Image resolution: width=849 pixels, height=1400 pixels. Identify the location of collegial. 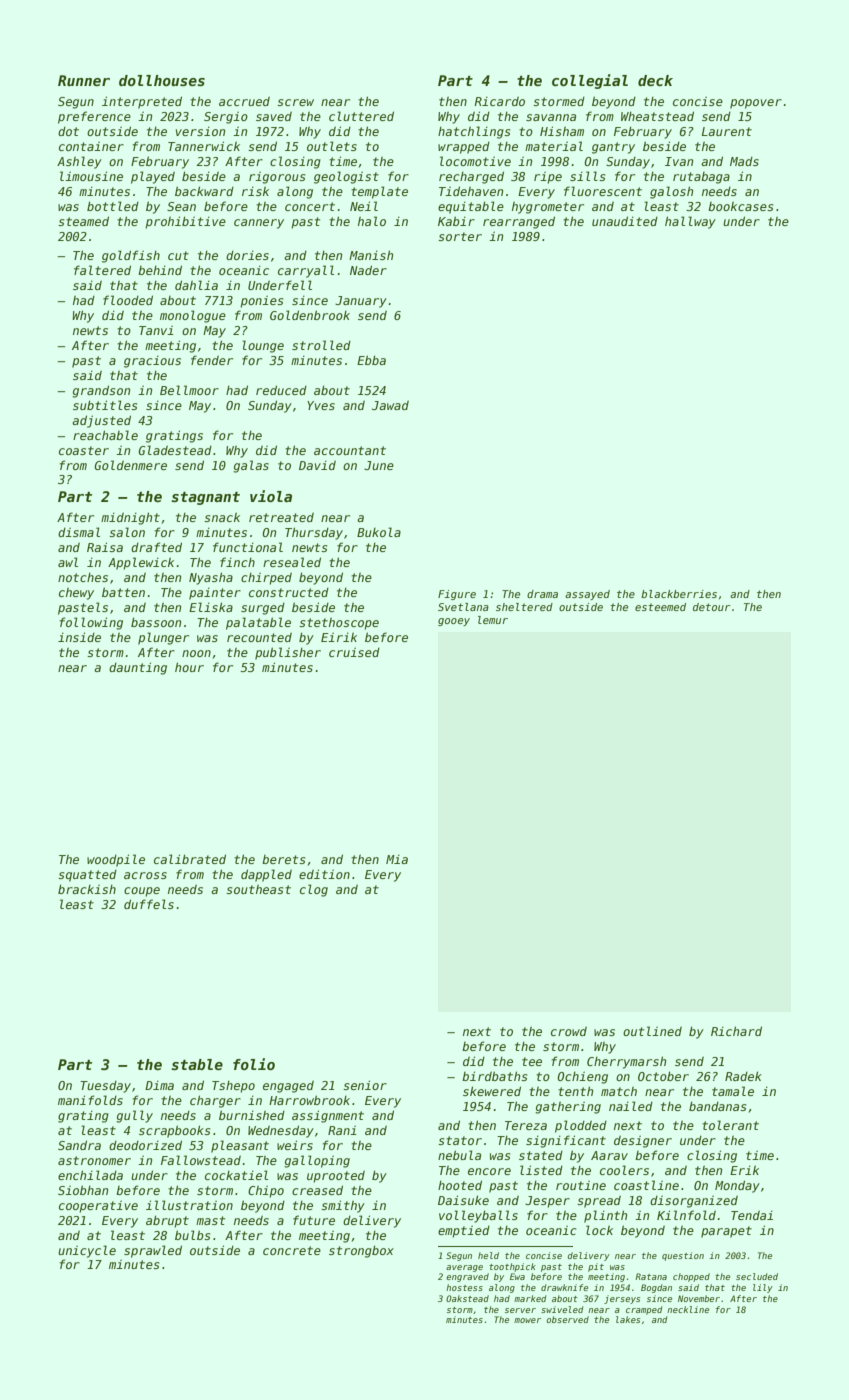
(590, 81).
